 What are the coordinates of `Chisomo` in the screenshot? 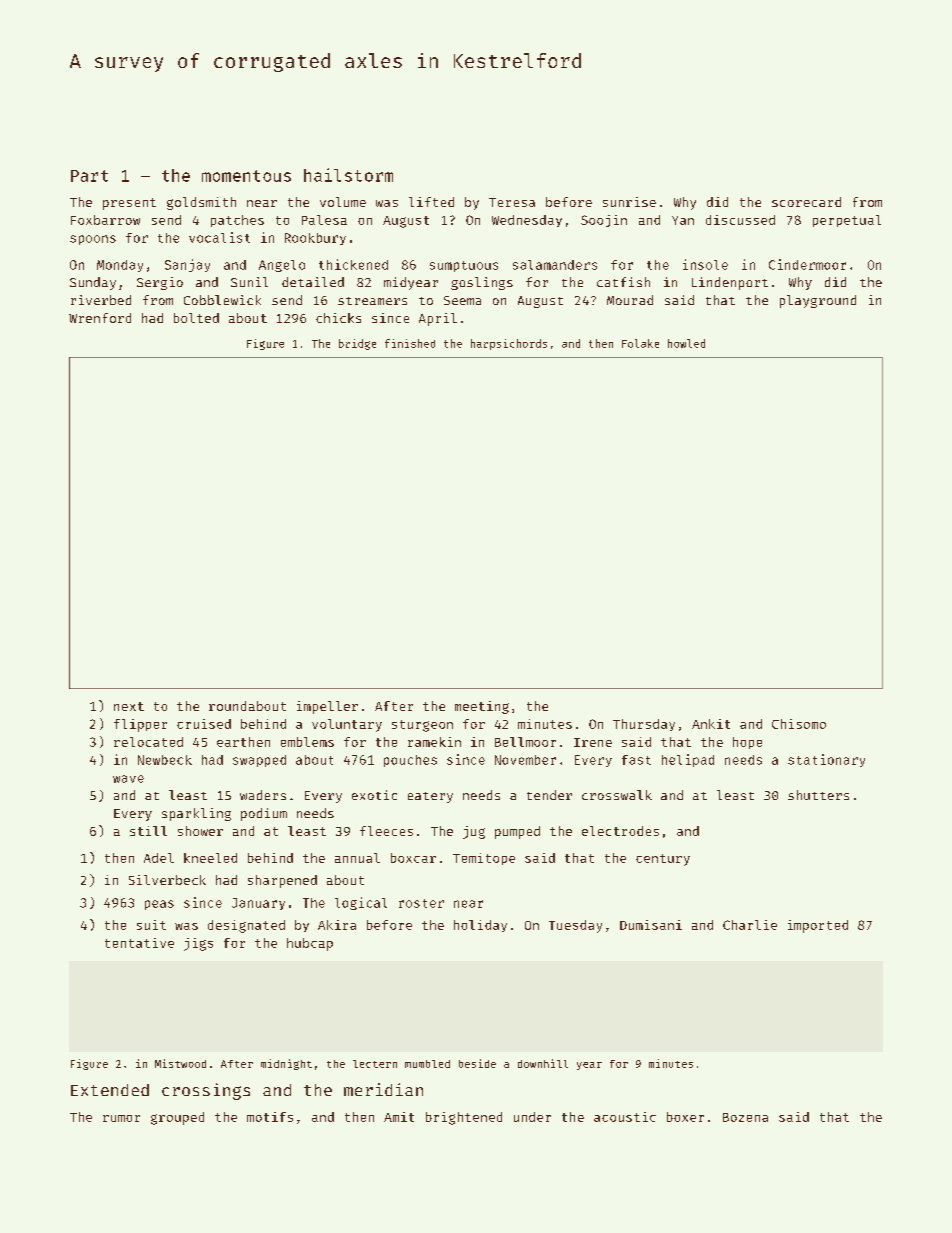 It's located at (799, 724).
